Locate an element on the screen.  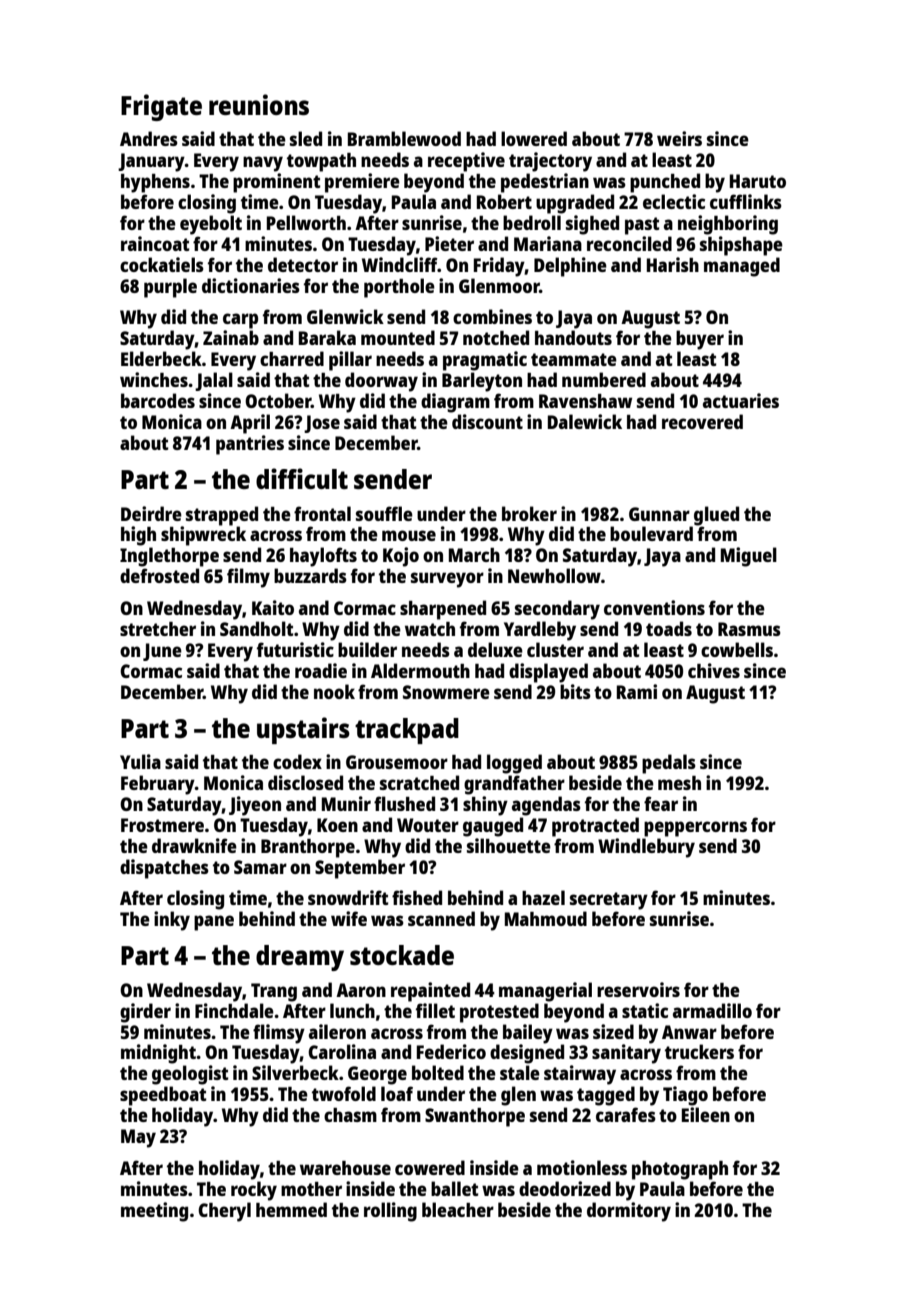
cockatiels is located at coordinates (162, 264).
